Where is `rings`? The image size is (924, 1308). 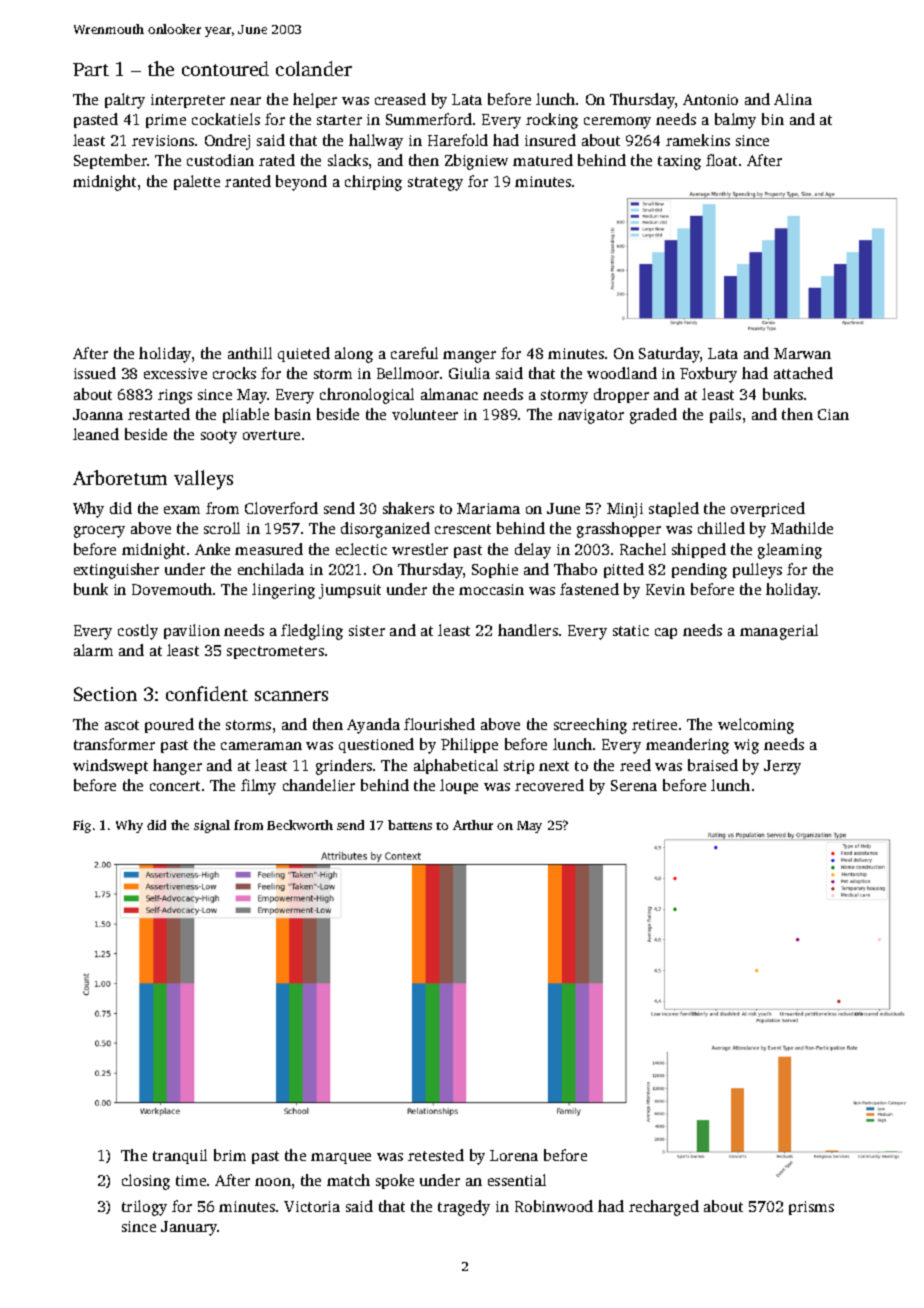 rings is located at coordinates (175, 396).
